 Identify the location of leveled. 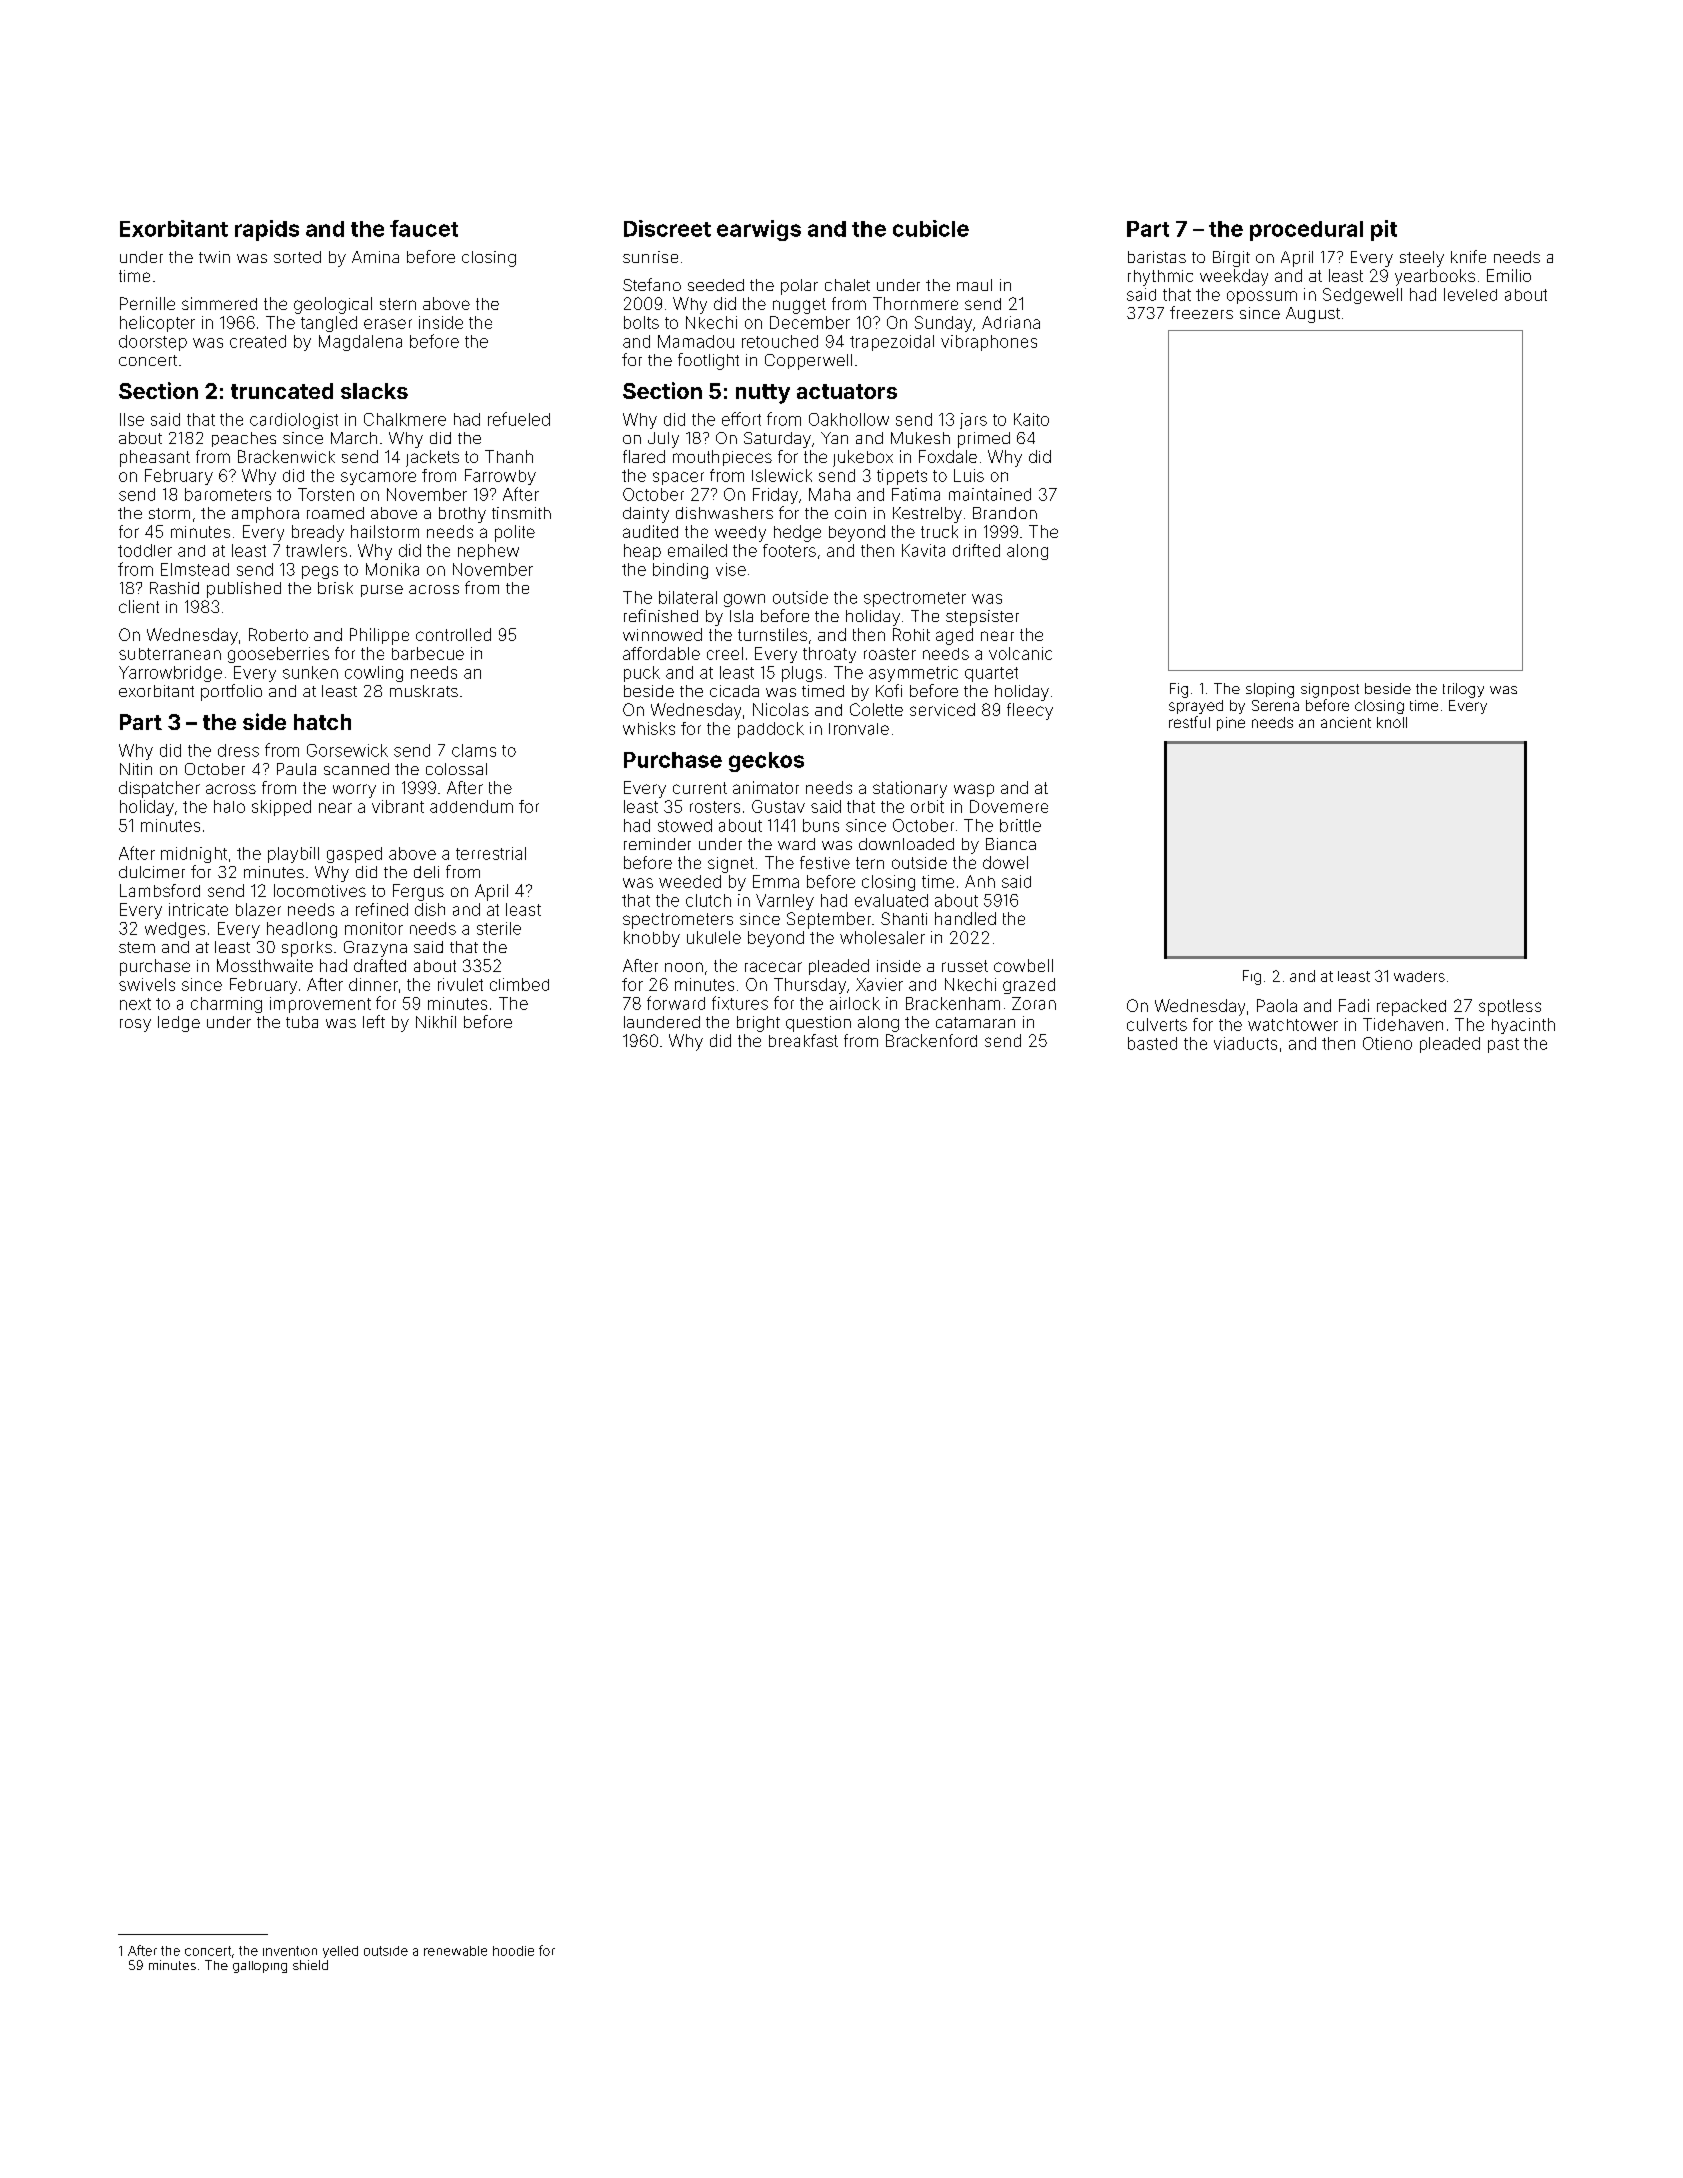
(1470, 294).
